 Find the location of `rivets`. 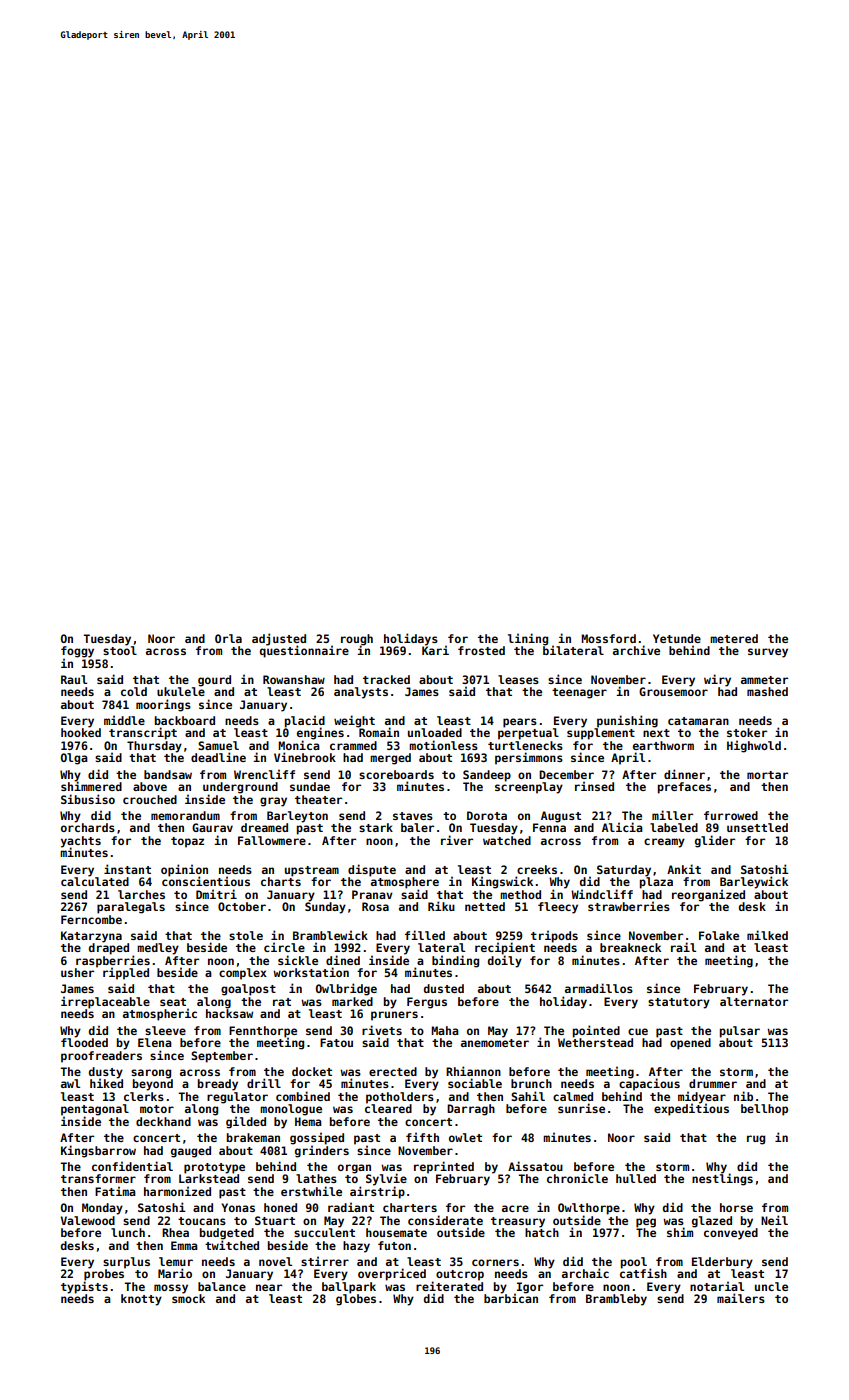

rivets is located at coordinates (382, 1030).
